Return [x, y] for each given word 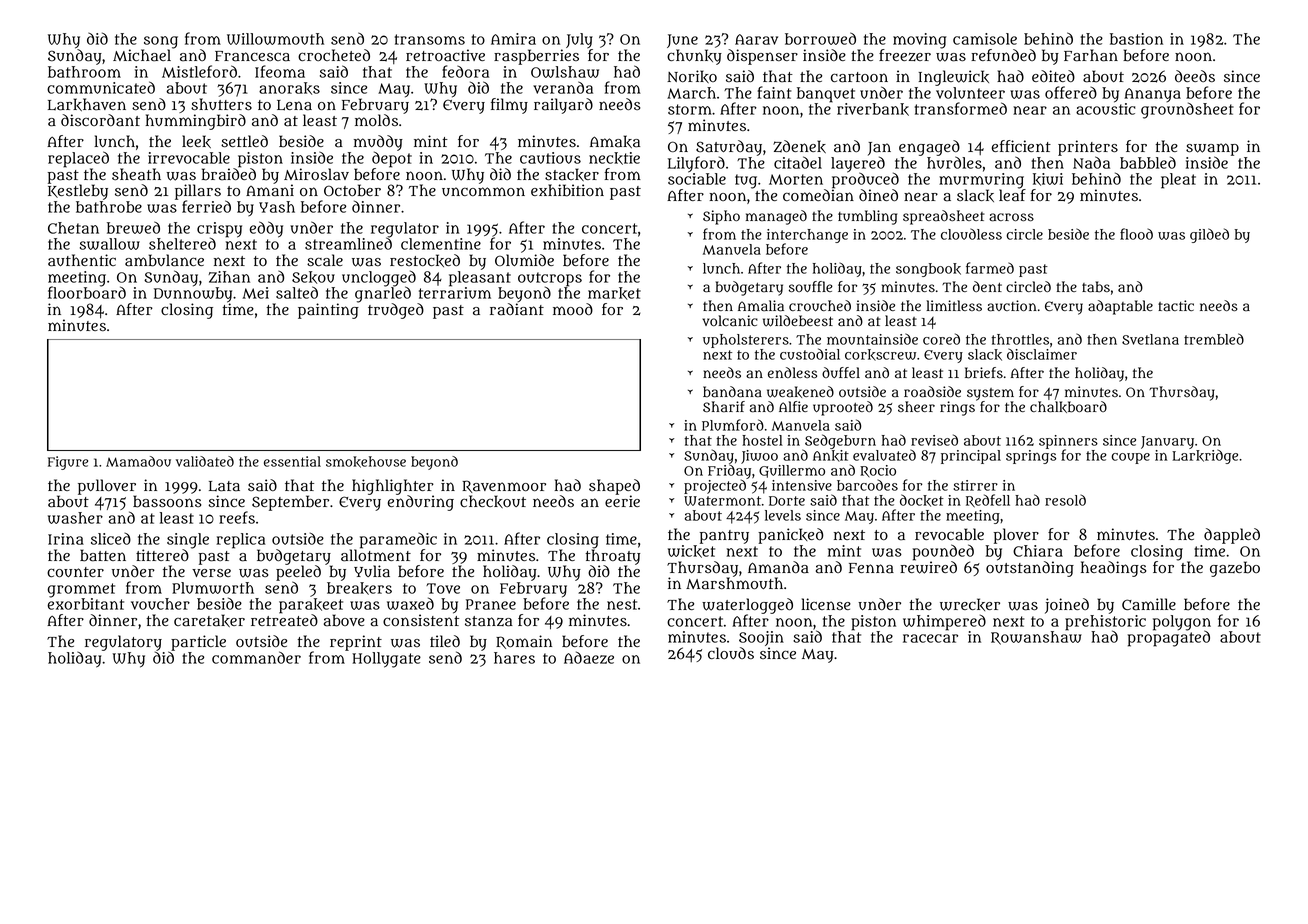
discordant [100, 120]
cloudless [971, 234]
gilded [1209, 235]
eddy [266, 229]
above [344, 620]
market [614, 293]
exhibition [567, 190]
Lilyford [696, 164]
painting [328, 311]
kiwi [1048, 179]
